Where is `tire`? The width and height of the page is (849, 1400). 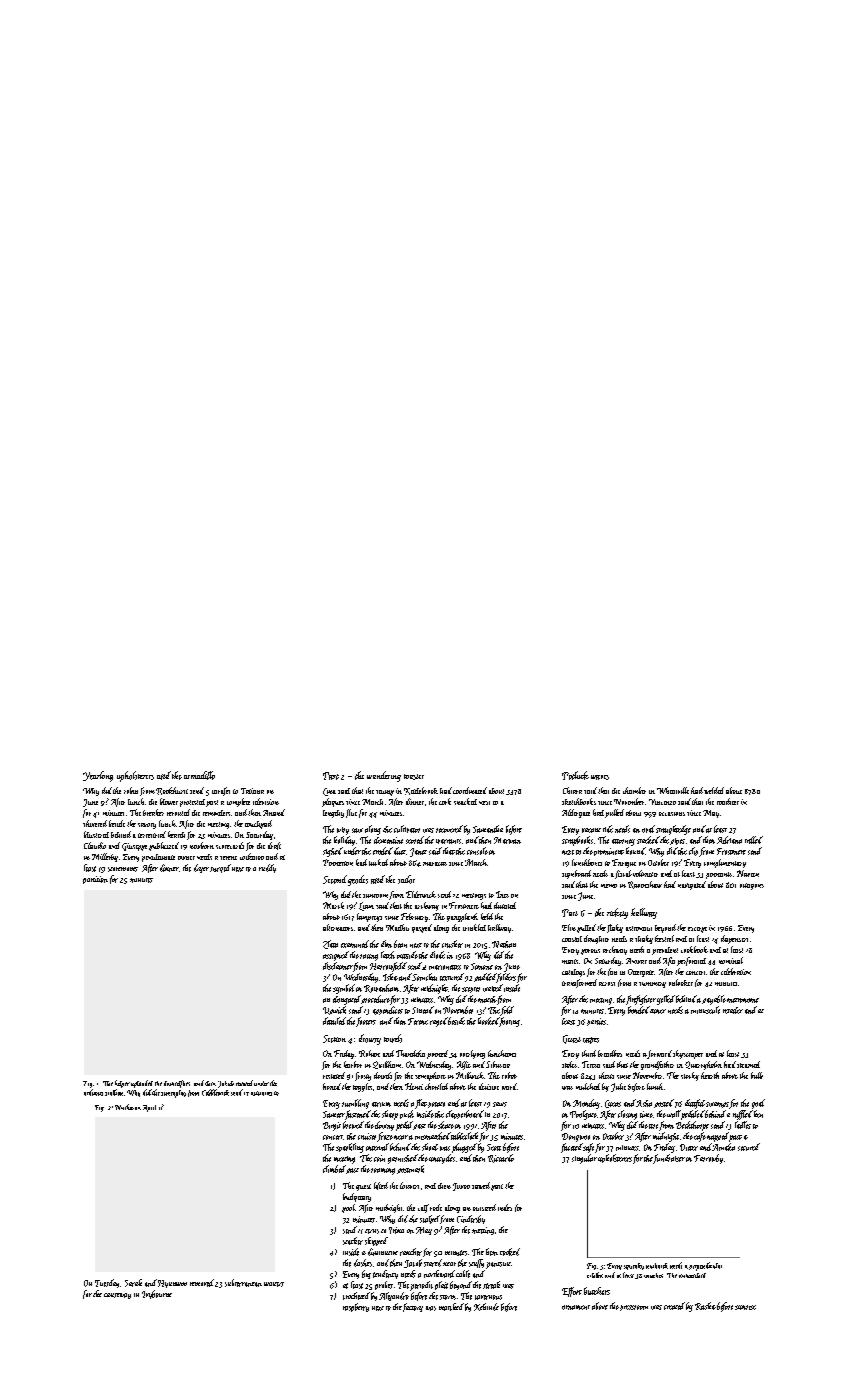
tire is located at coordinates (653, 1126).
